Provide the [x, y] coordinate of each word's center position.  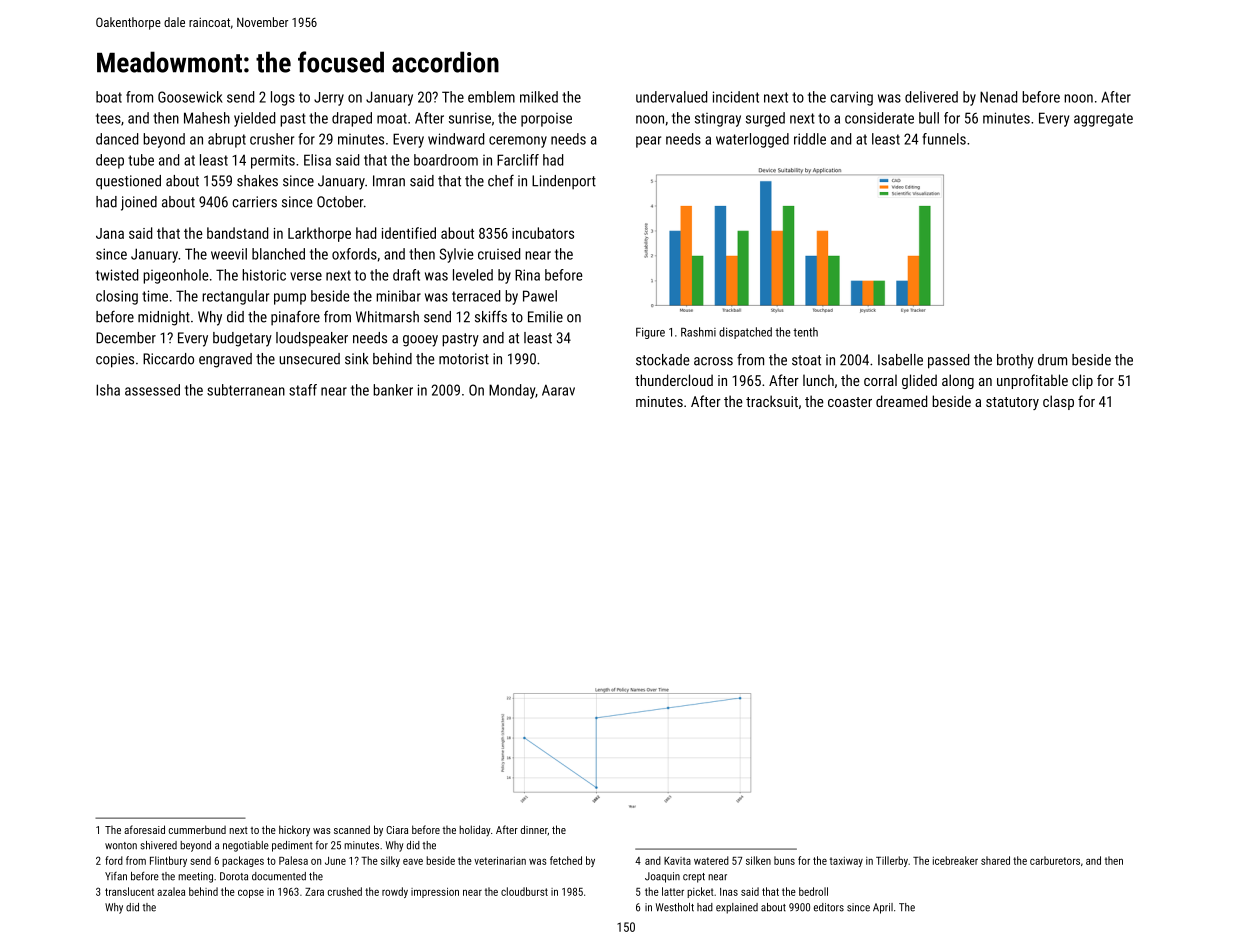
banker [393, 390]
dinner [534, 829]
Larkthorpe [319, 234]
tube [141, 160]
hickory [294, 831]
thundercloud [674, 380]
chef [501, 181]
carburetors [1055, 860]
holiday [475, 830]
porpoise [546, 120]
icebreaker [955, 860]
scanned [352, 829]
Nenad [998, 97]
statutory [1012, 403]
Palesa [293, 860]
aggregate [1103, 120]
